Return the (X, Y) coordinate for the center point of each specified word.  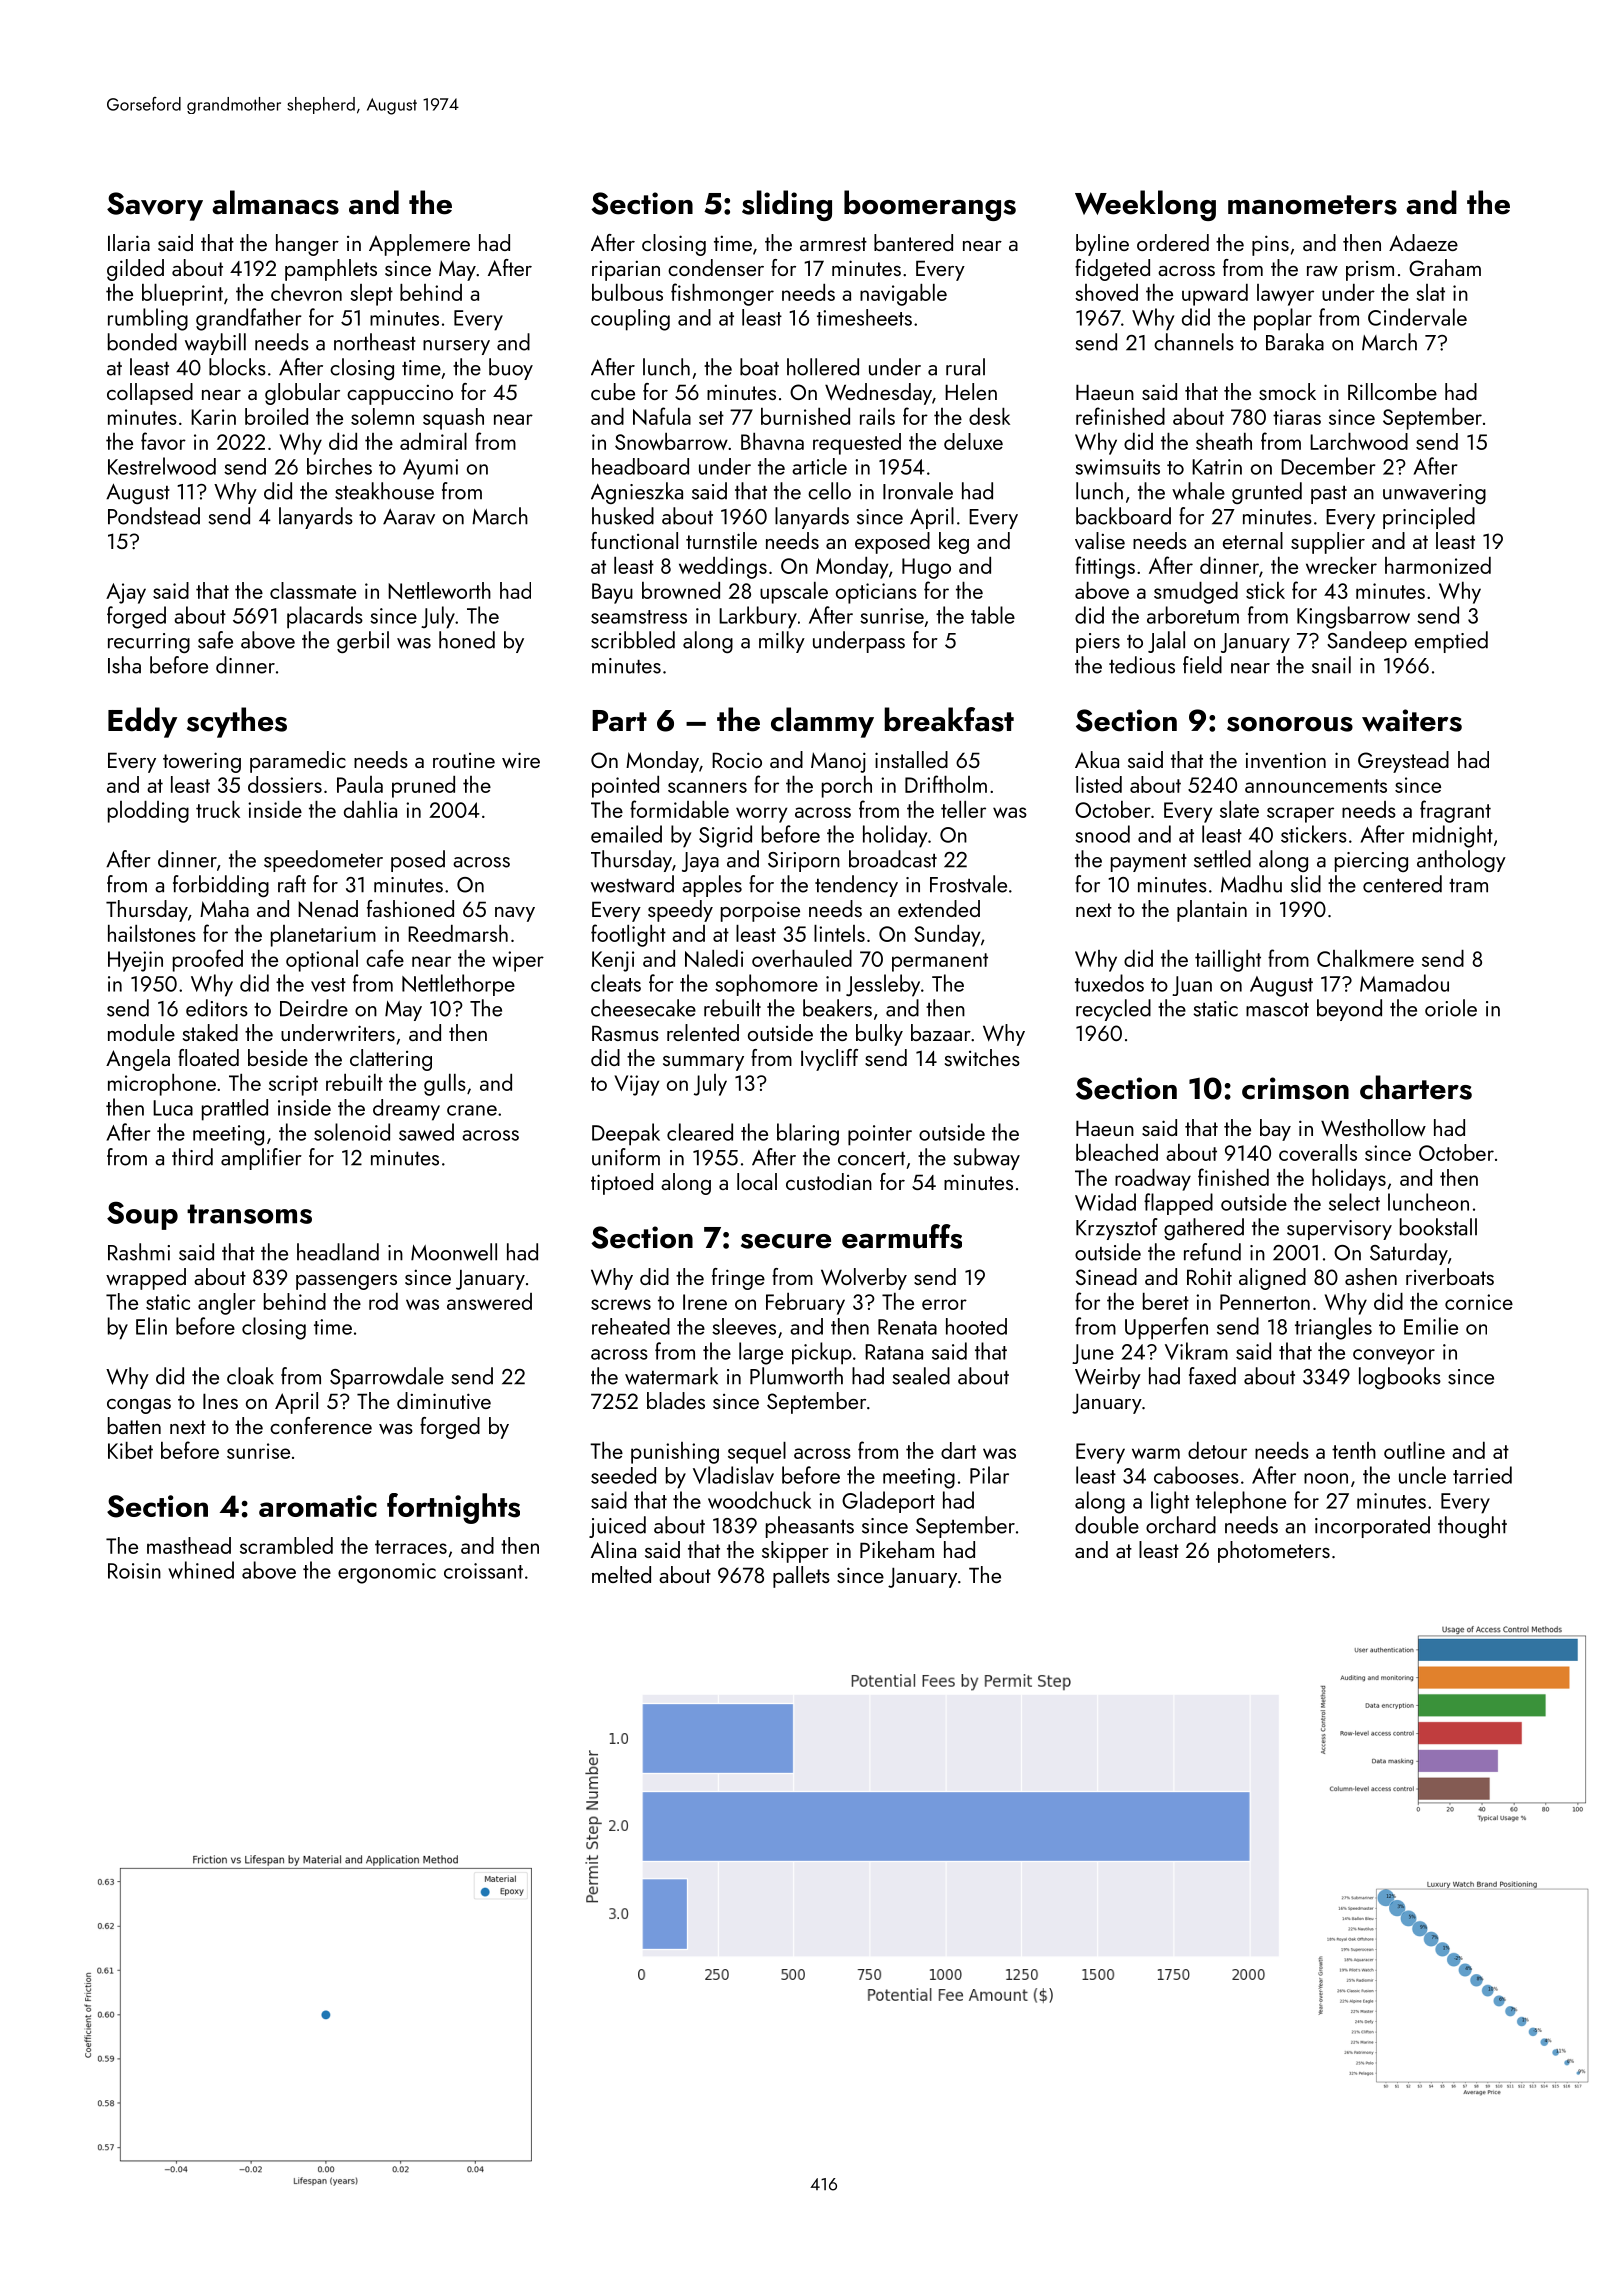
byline (1102, 245)
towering (202, 762)
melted (621, 1574)
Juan (1192, 986)
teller (963, 809)
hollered (823, 367)
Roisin (134, 1571)
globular (302, 394)
